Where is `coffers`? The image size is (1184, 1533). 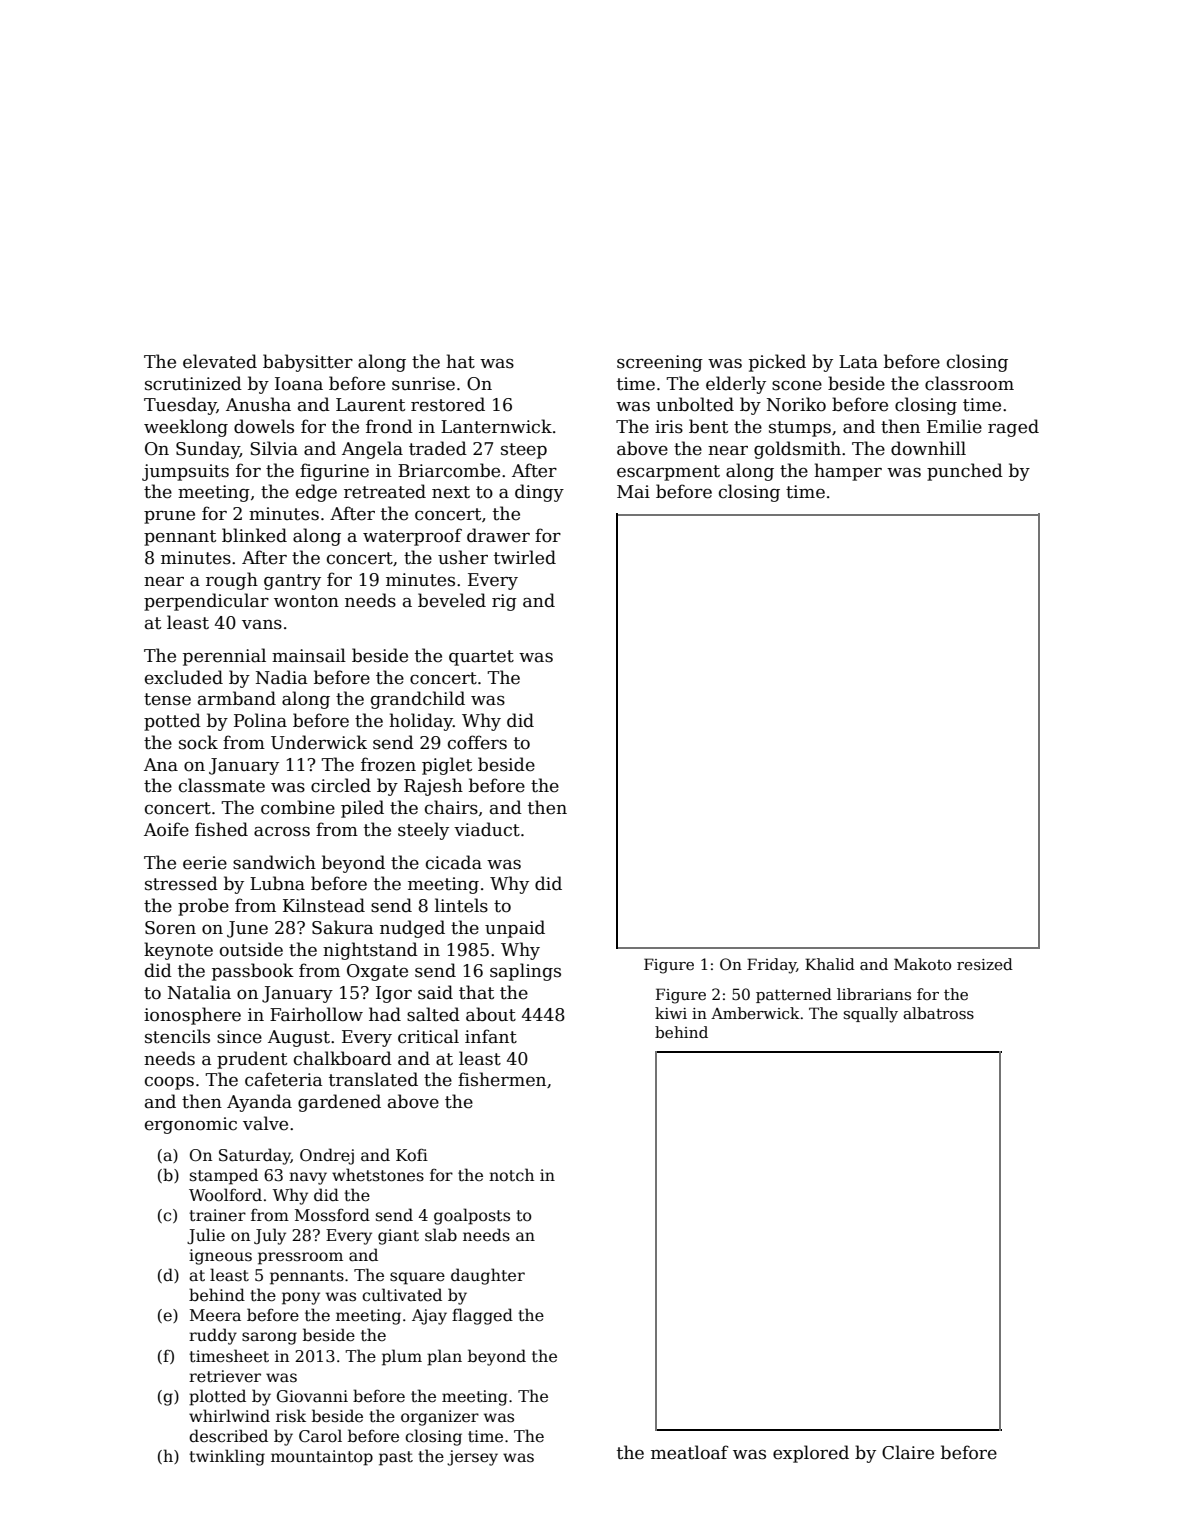
coffers is located at coordinates (477, 742).
